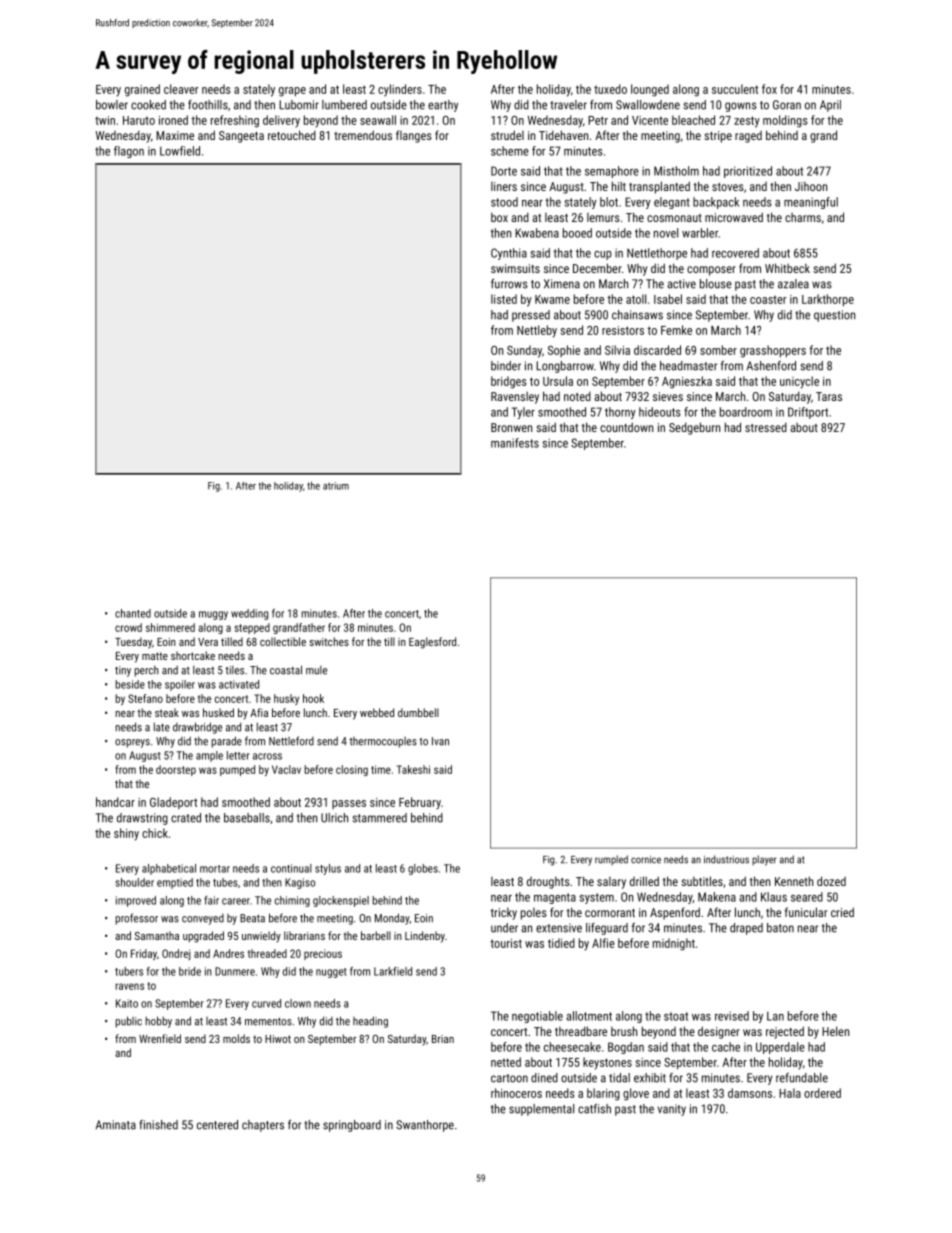  Describe the element at coordinates (217, 1125) in the screenshot. I see `centered` at that location.
